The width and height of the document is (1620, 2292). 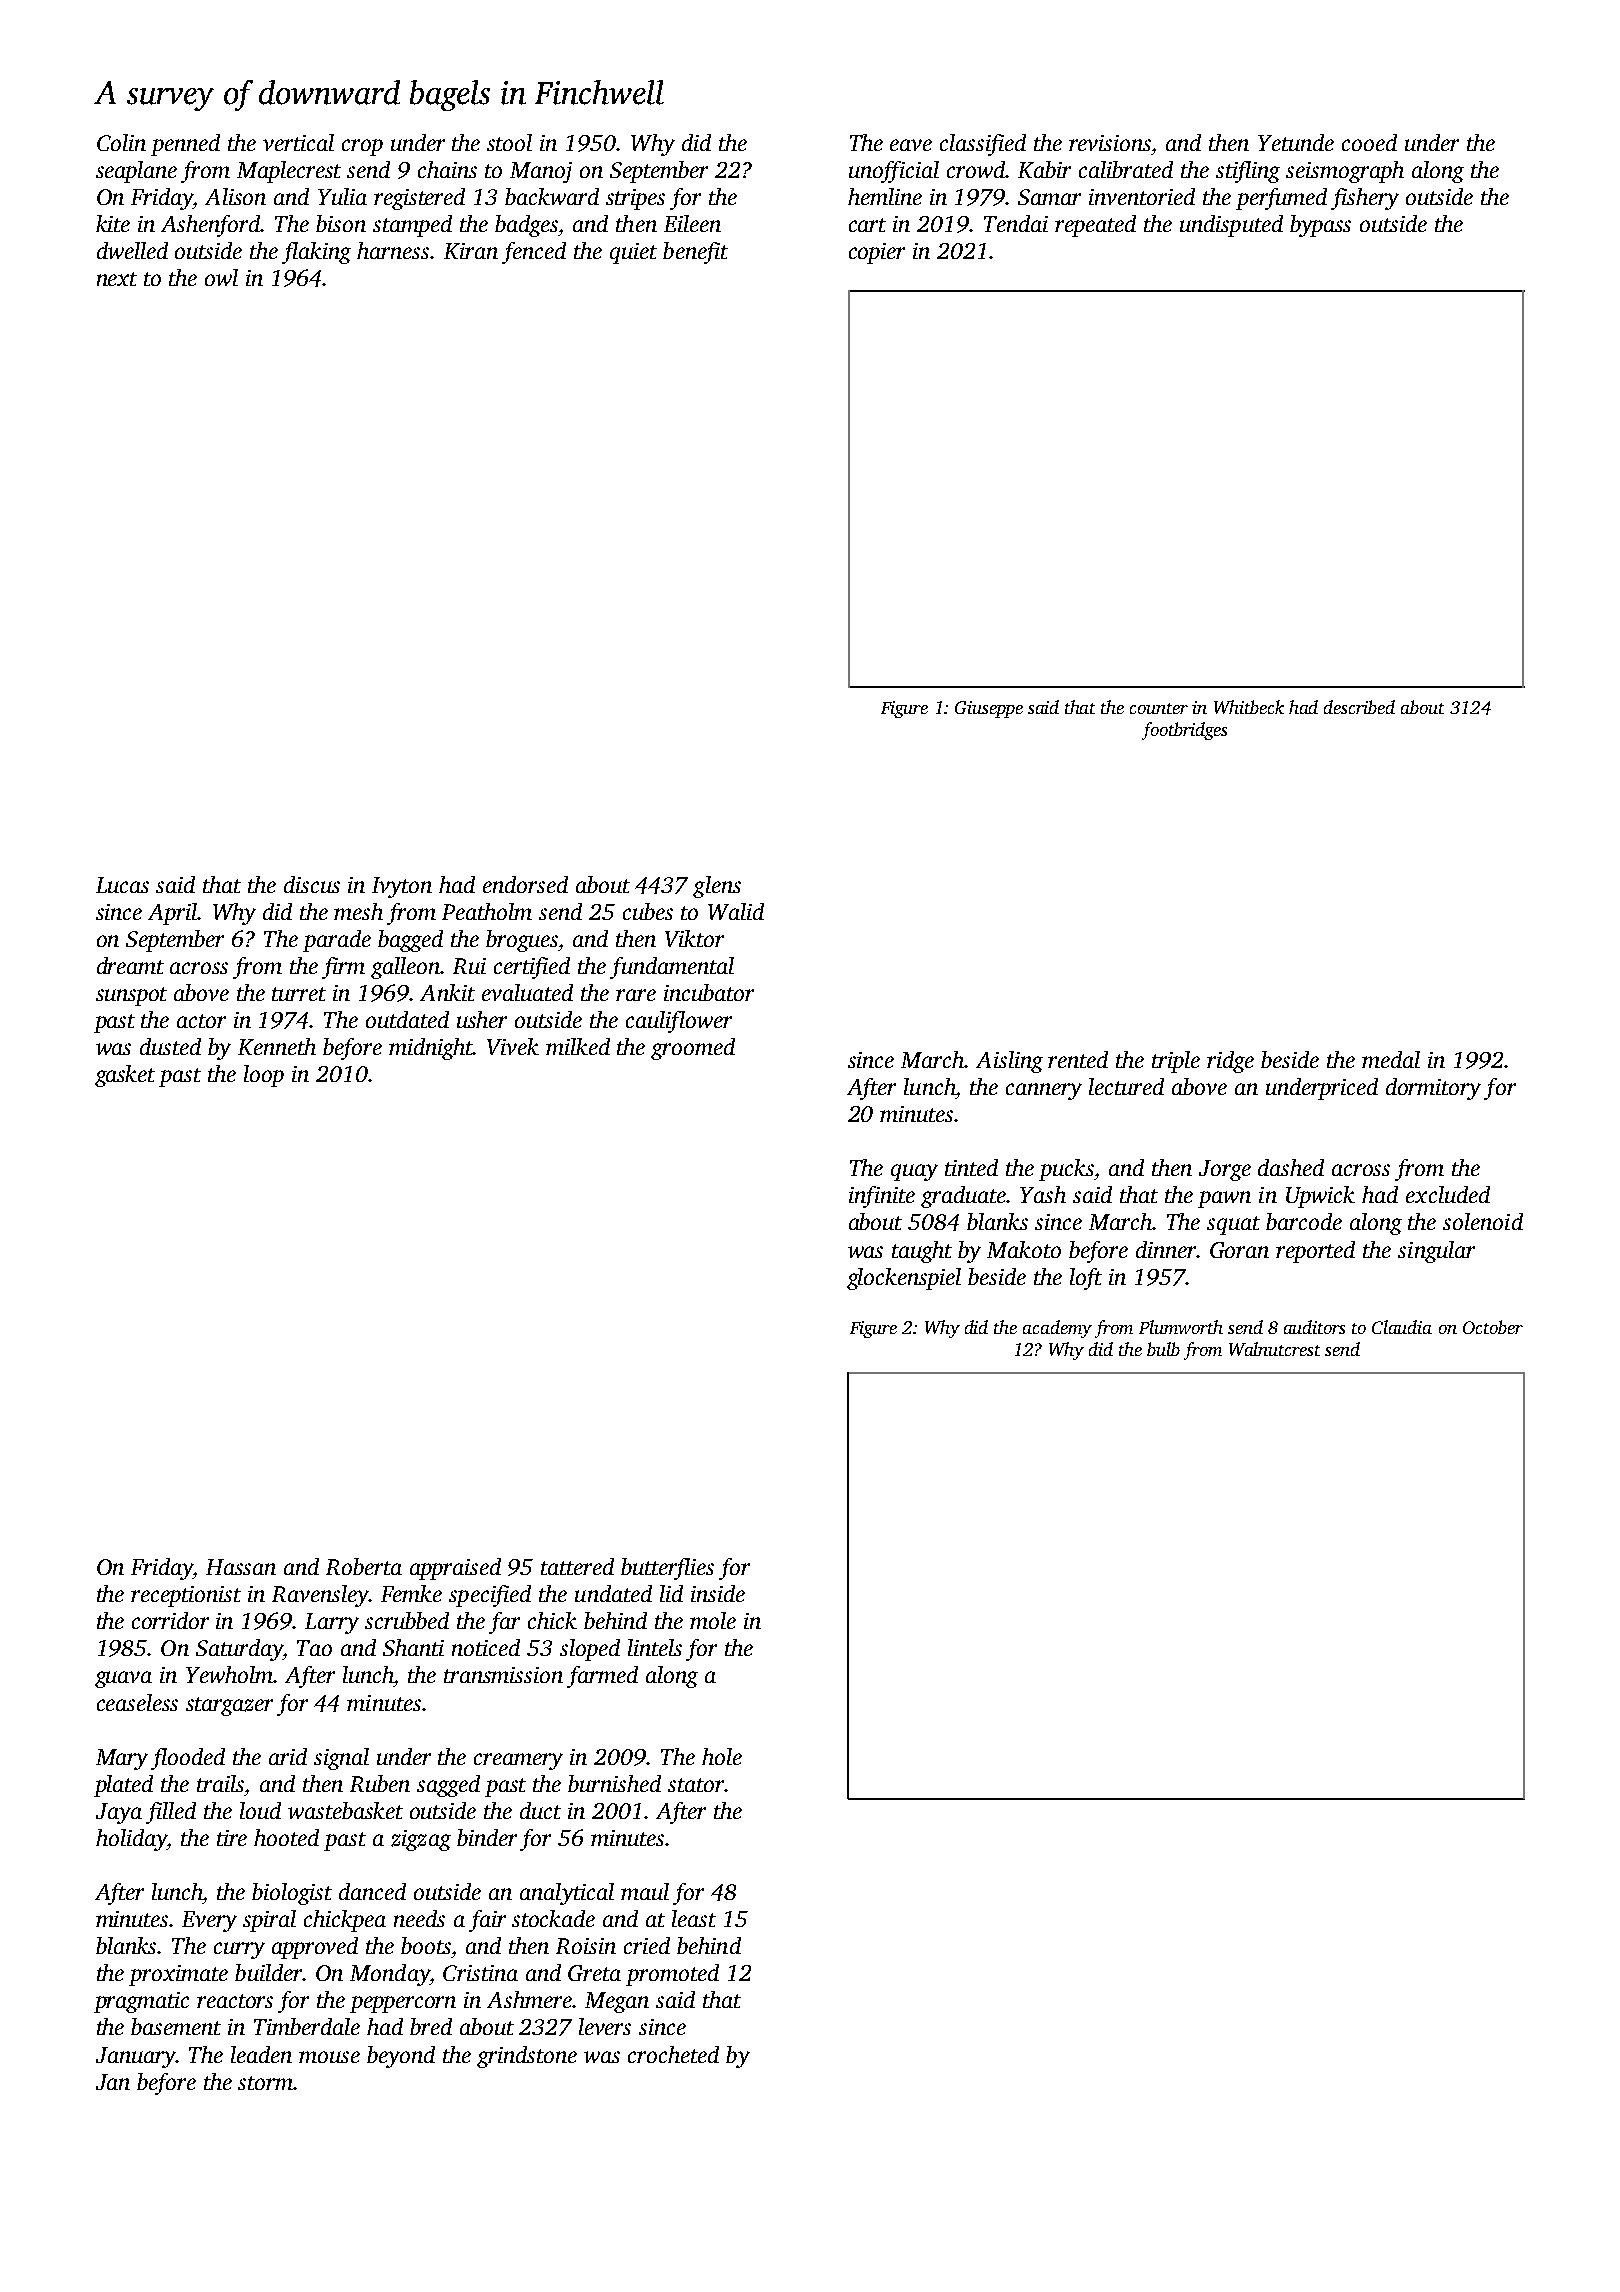 What do you see at coordinates (341, 223) in the document?
I see `bison` at bounding box center [341, 223].
